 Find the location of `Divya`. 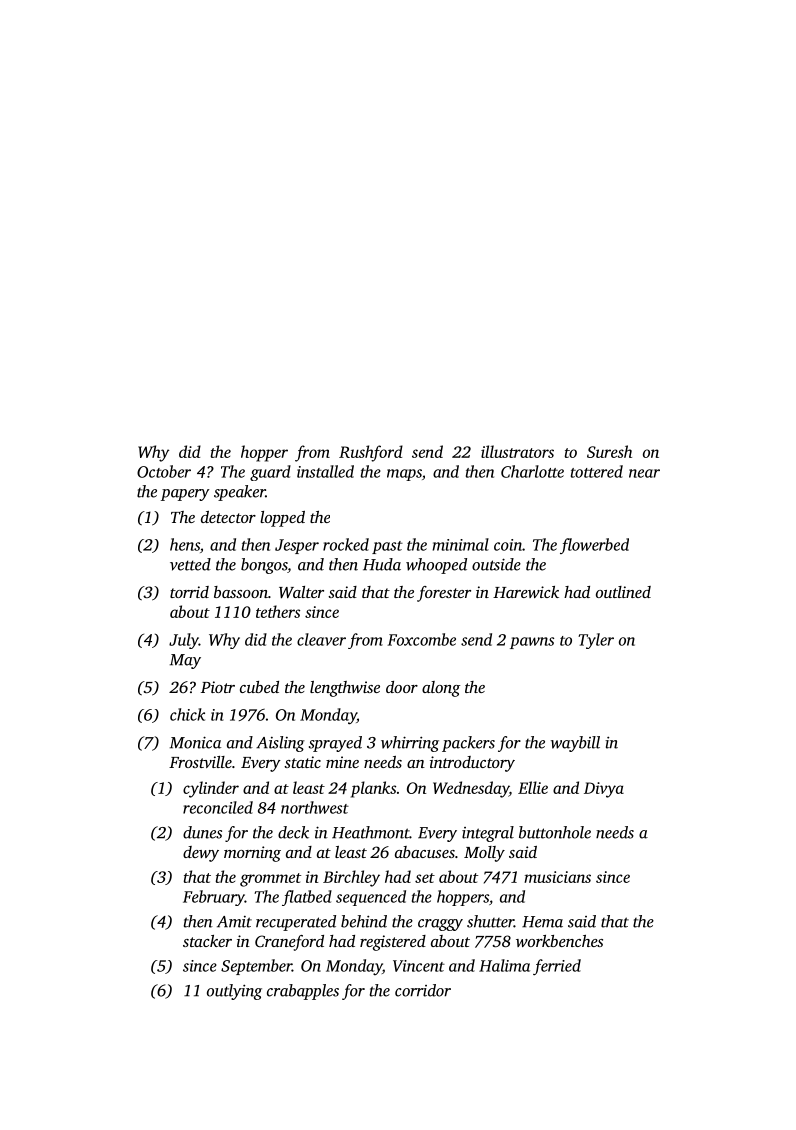

Divya is located at coordinates (604, 790).
